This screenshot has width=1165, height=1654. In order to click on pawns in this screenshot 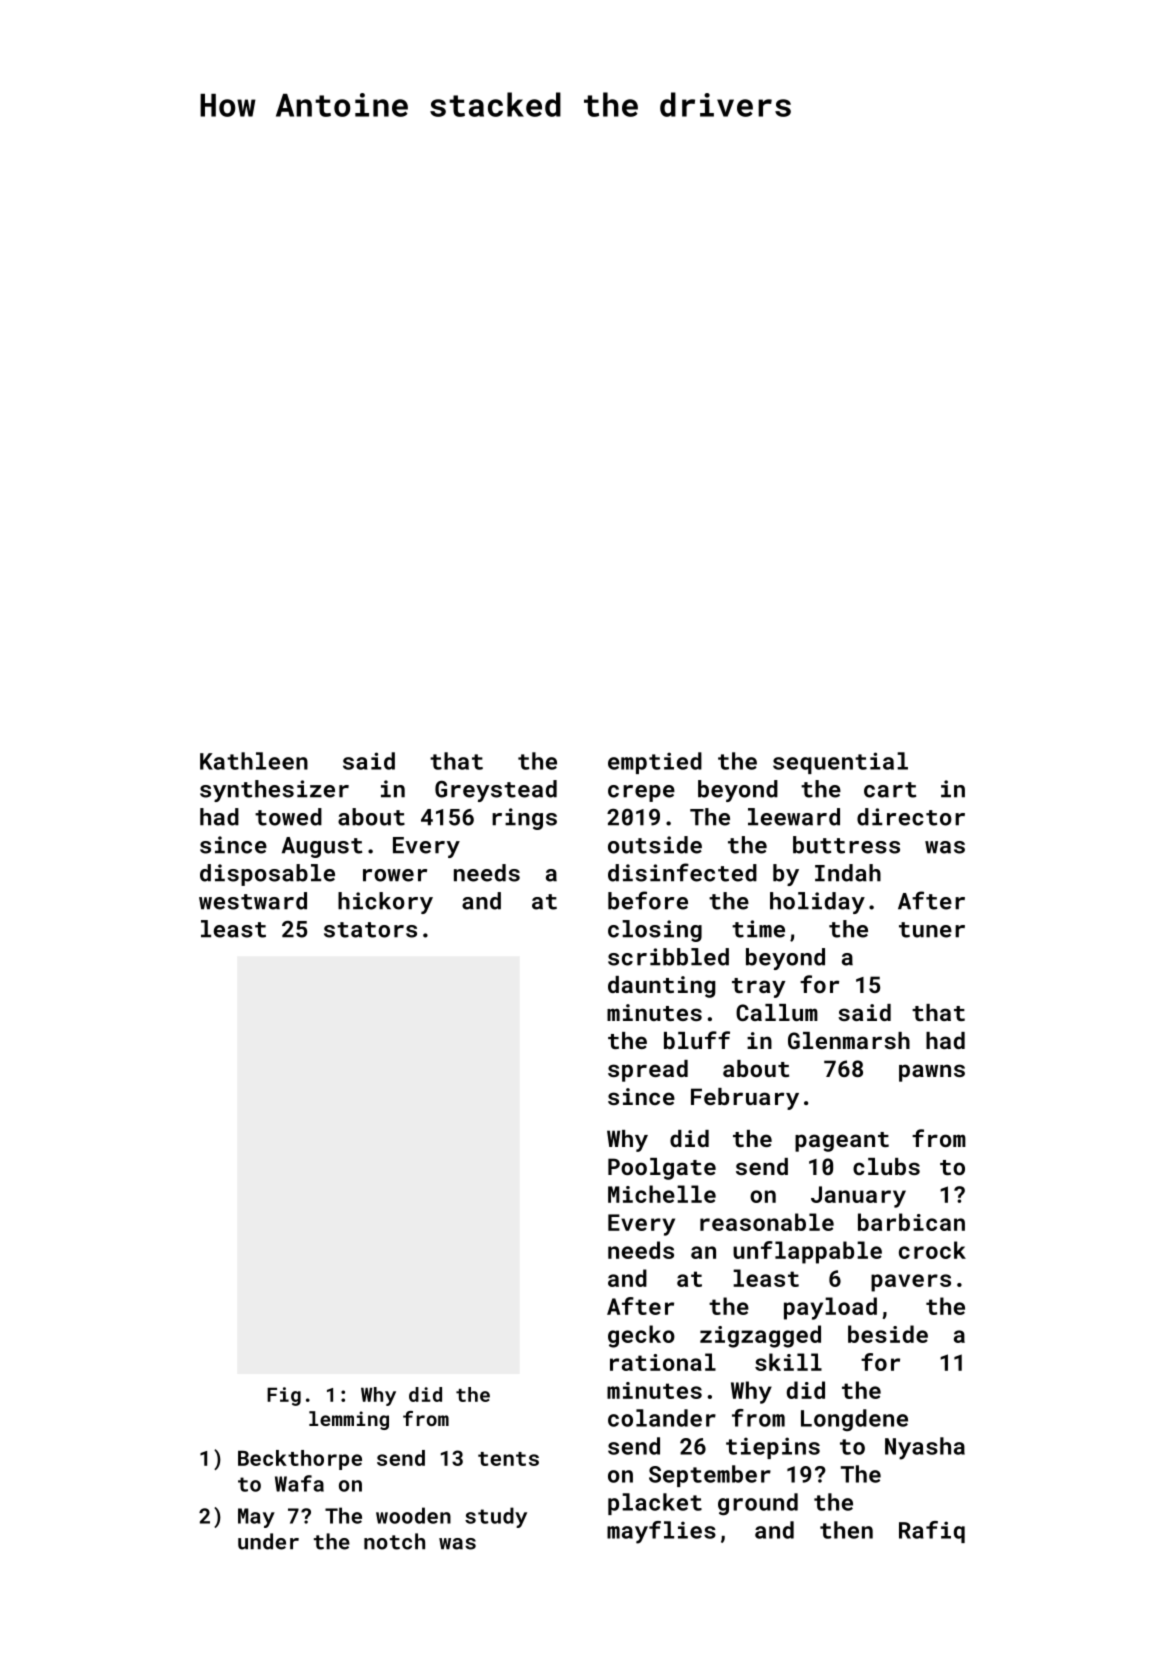, I will do `click(932, 1073)`.
